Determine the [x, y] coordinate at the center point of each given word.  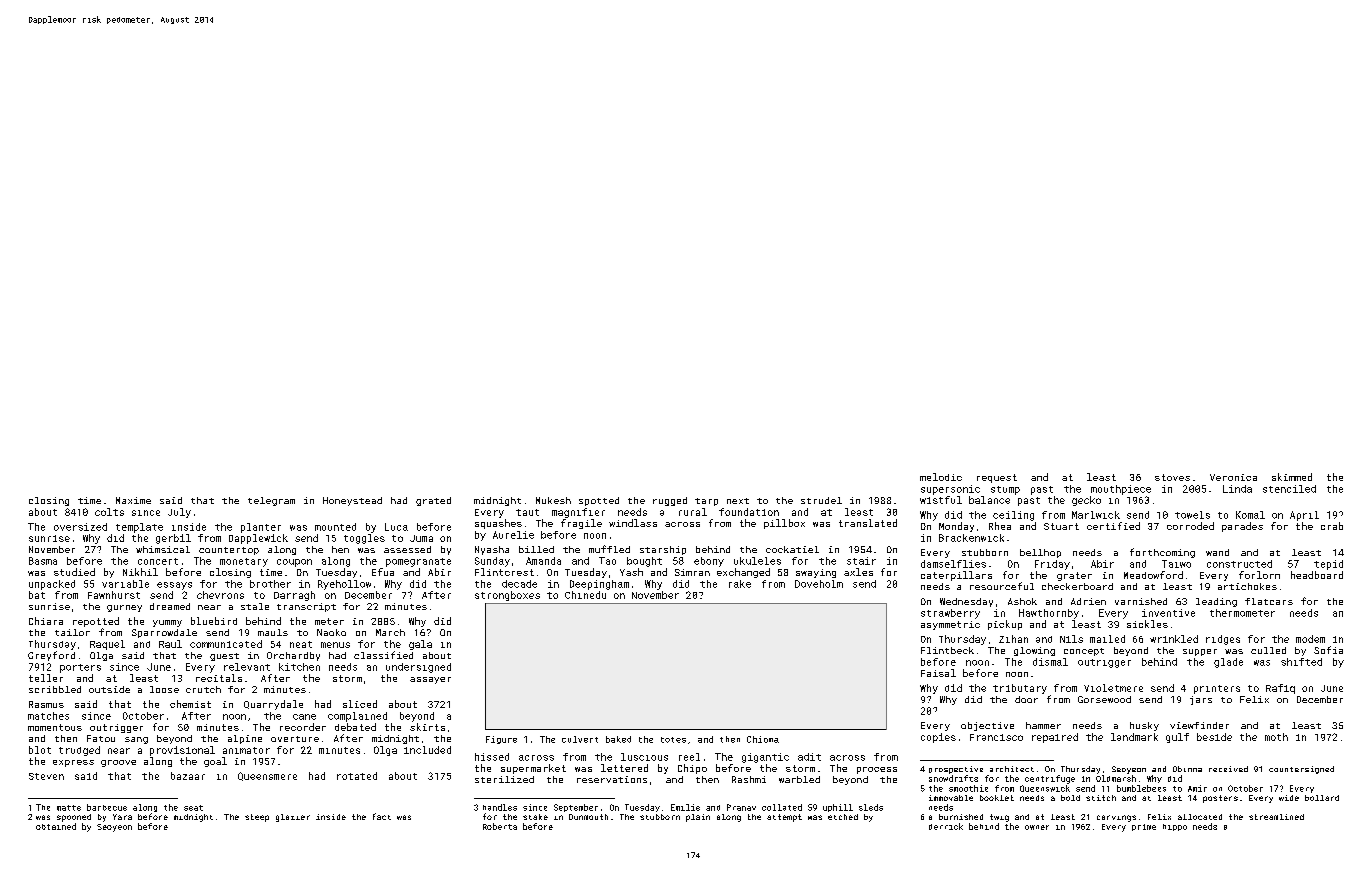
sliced [360, 704]
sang [136, 740]
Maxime [133, 500]
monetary [244, 562]
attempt [784, 818]
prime [1144, 827]
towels [1192, 515]
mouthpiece [1121, 490]
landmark [1134, 737]
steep [257, 818]
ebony [709, 562]
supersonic [950, 490]
